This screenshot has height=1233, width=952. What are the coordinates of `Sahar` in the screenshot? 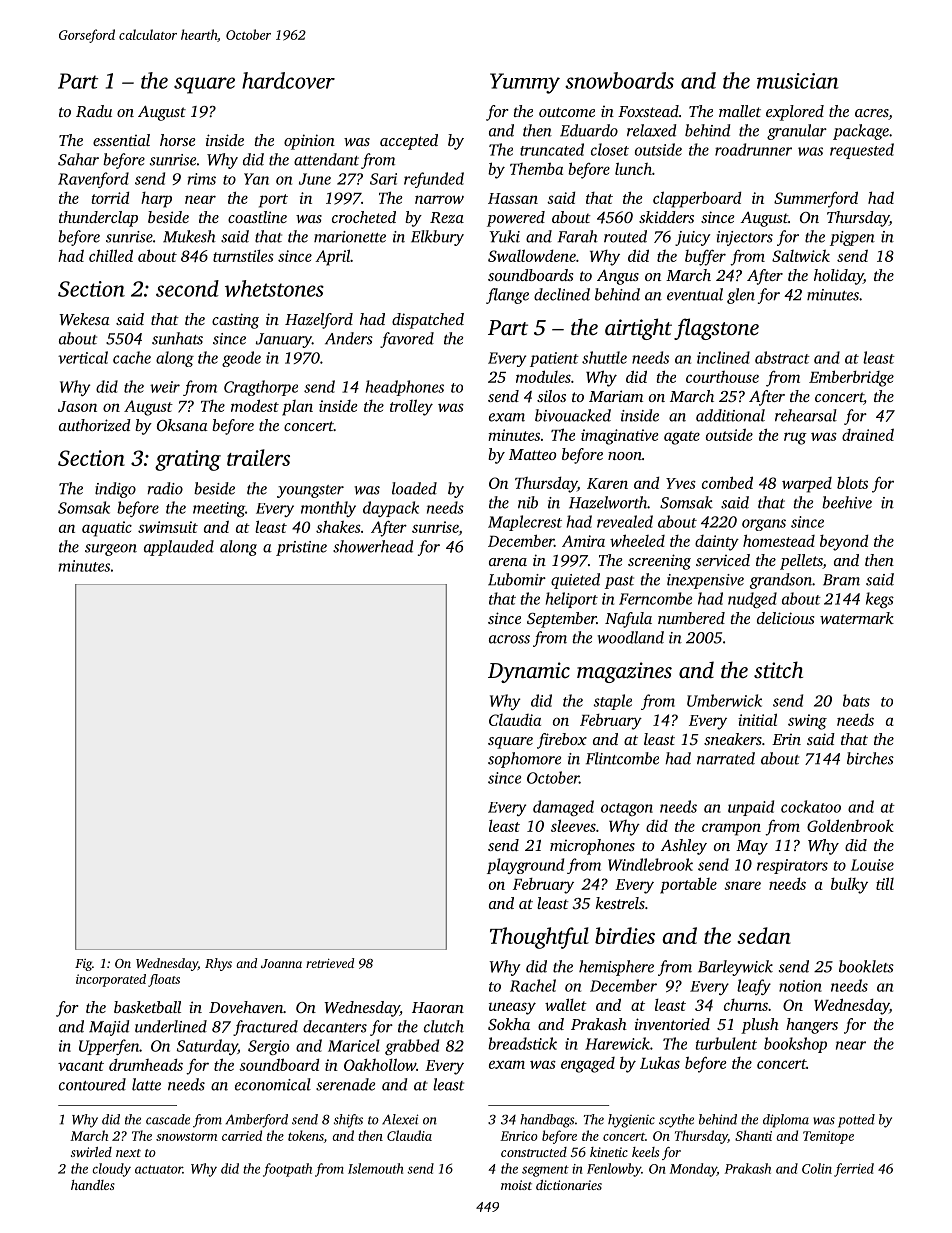 It's located at (78, 159).
